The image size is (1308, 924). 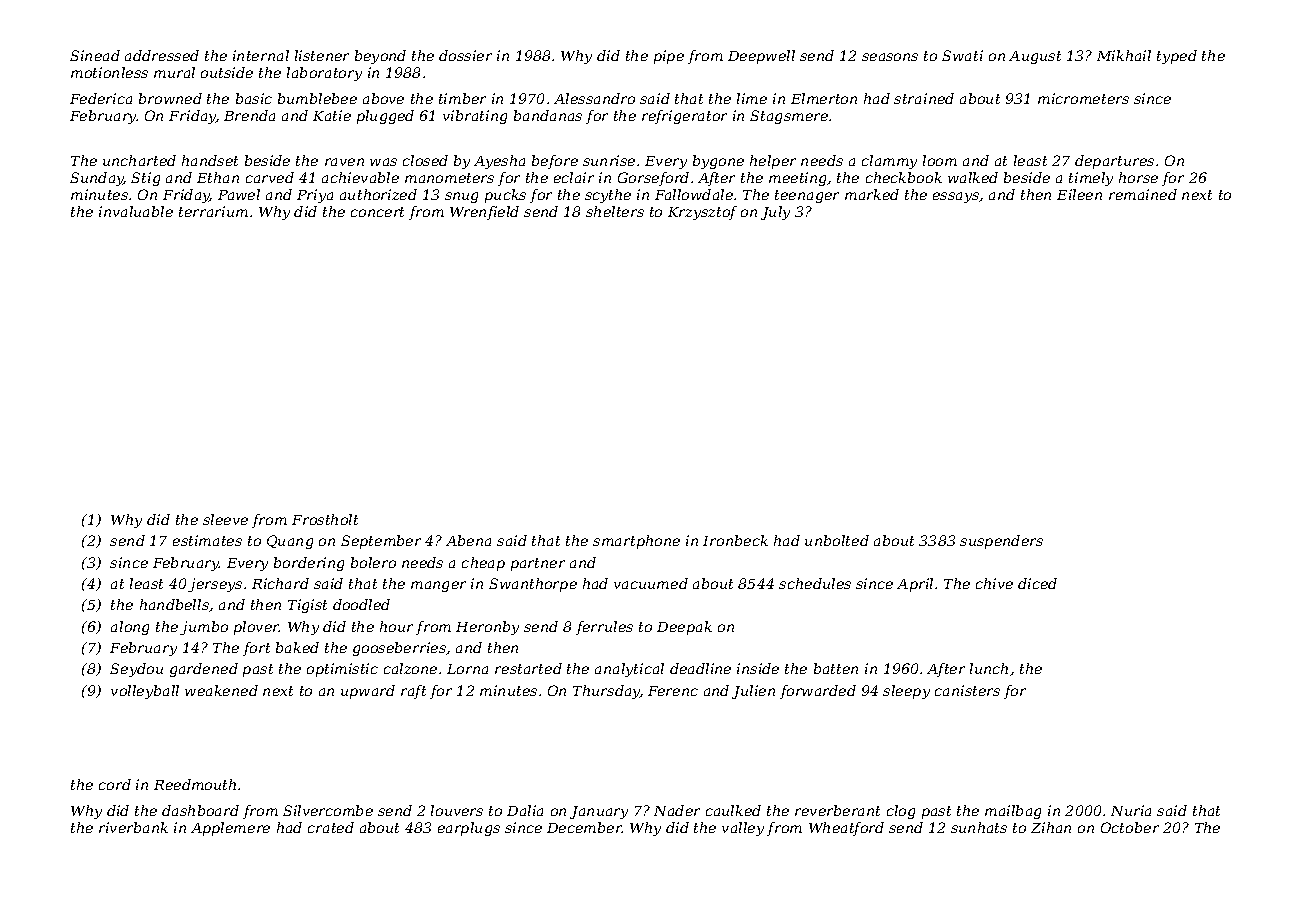 I want to click on Nuria, so click(x=1131, y=810).
